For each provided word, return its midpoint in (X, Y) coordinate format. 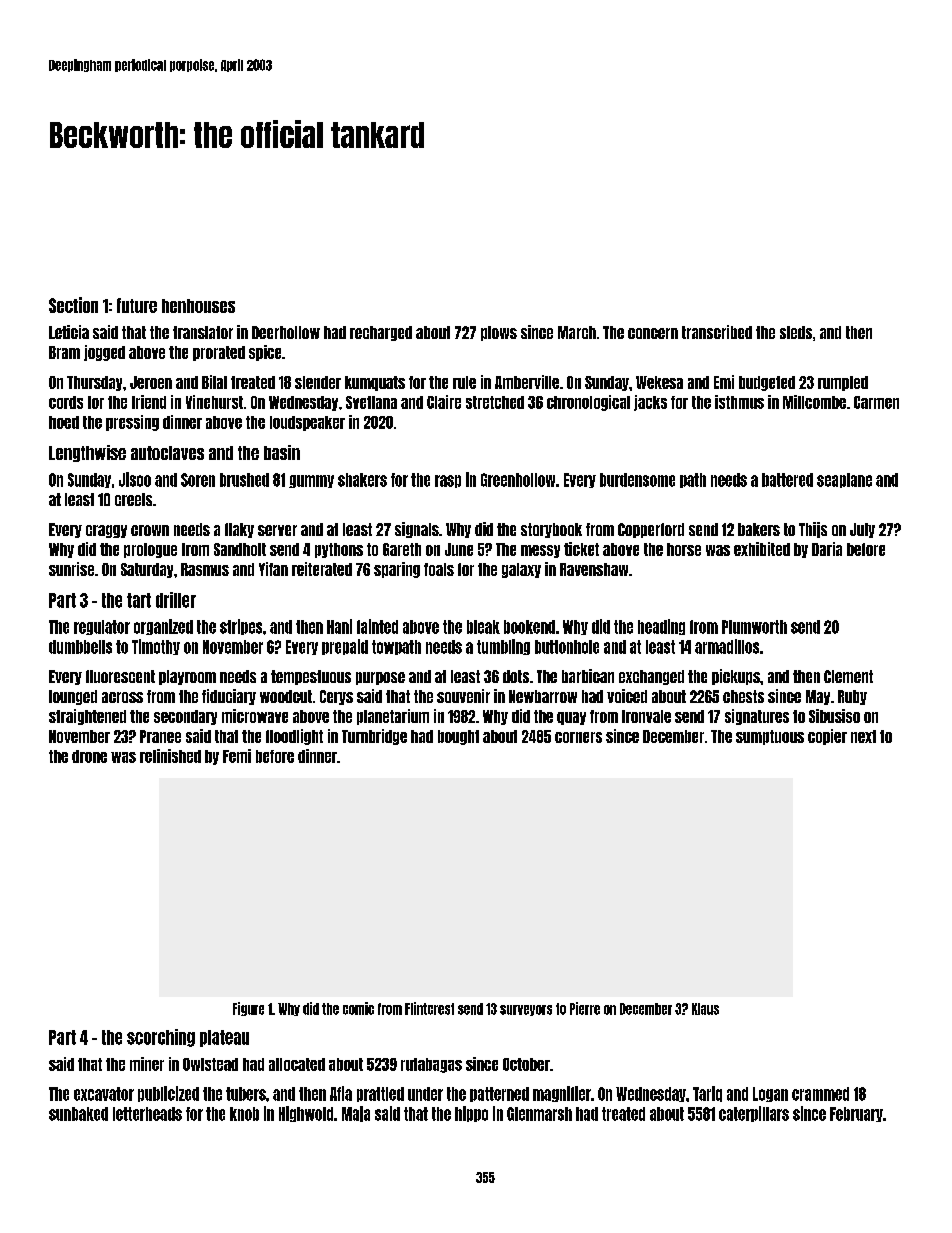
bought (458, 737)
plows (499, 333)
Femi (237, 756)
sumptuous (770, 737)
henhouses (198, 306)
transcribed (717, 332)
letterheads (147, 1114)
